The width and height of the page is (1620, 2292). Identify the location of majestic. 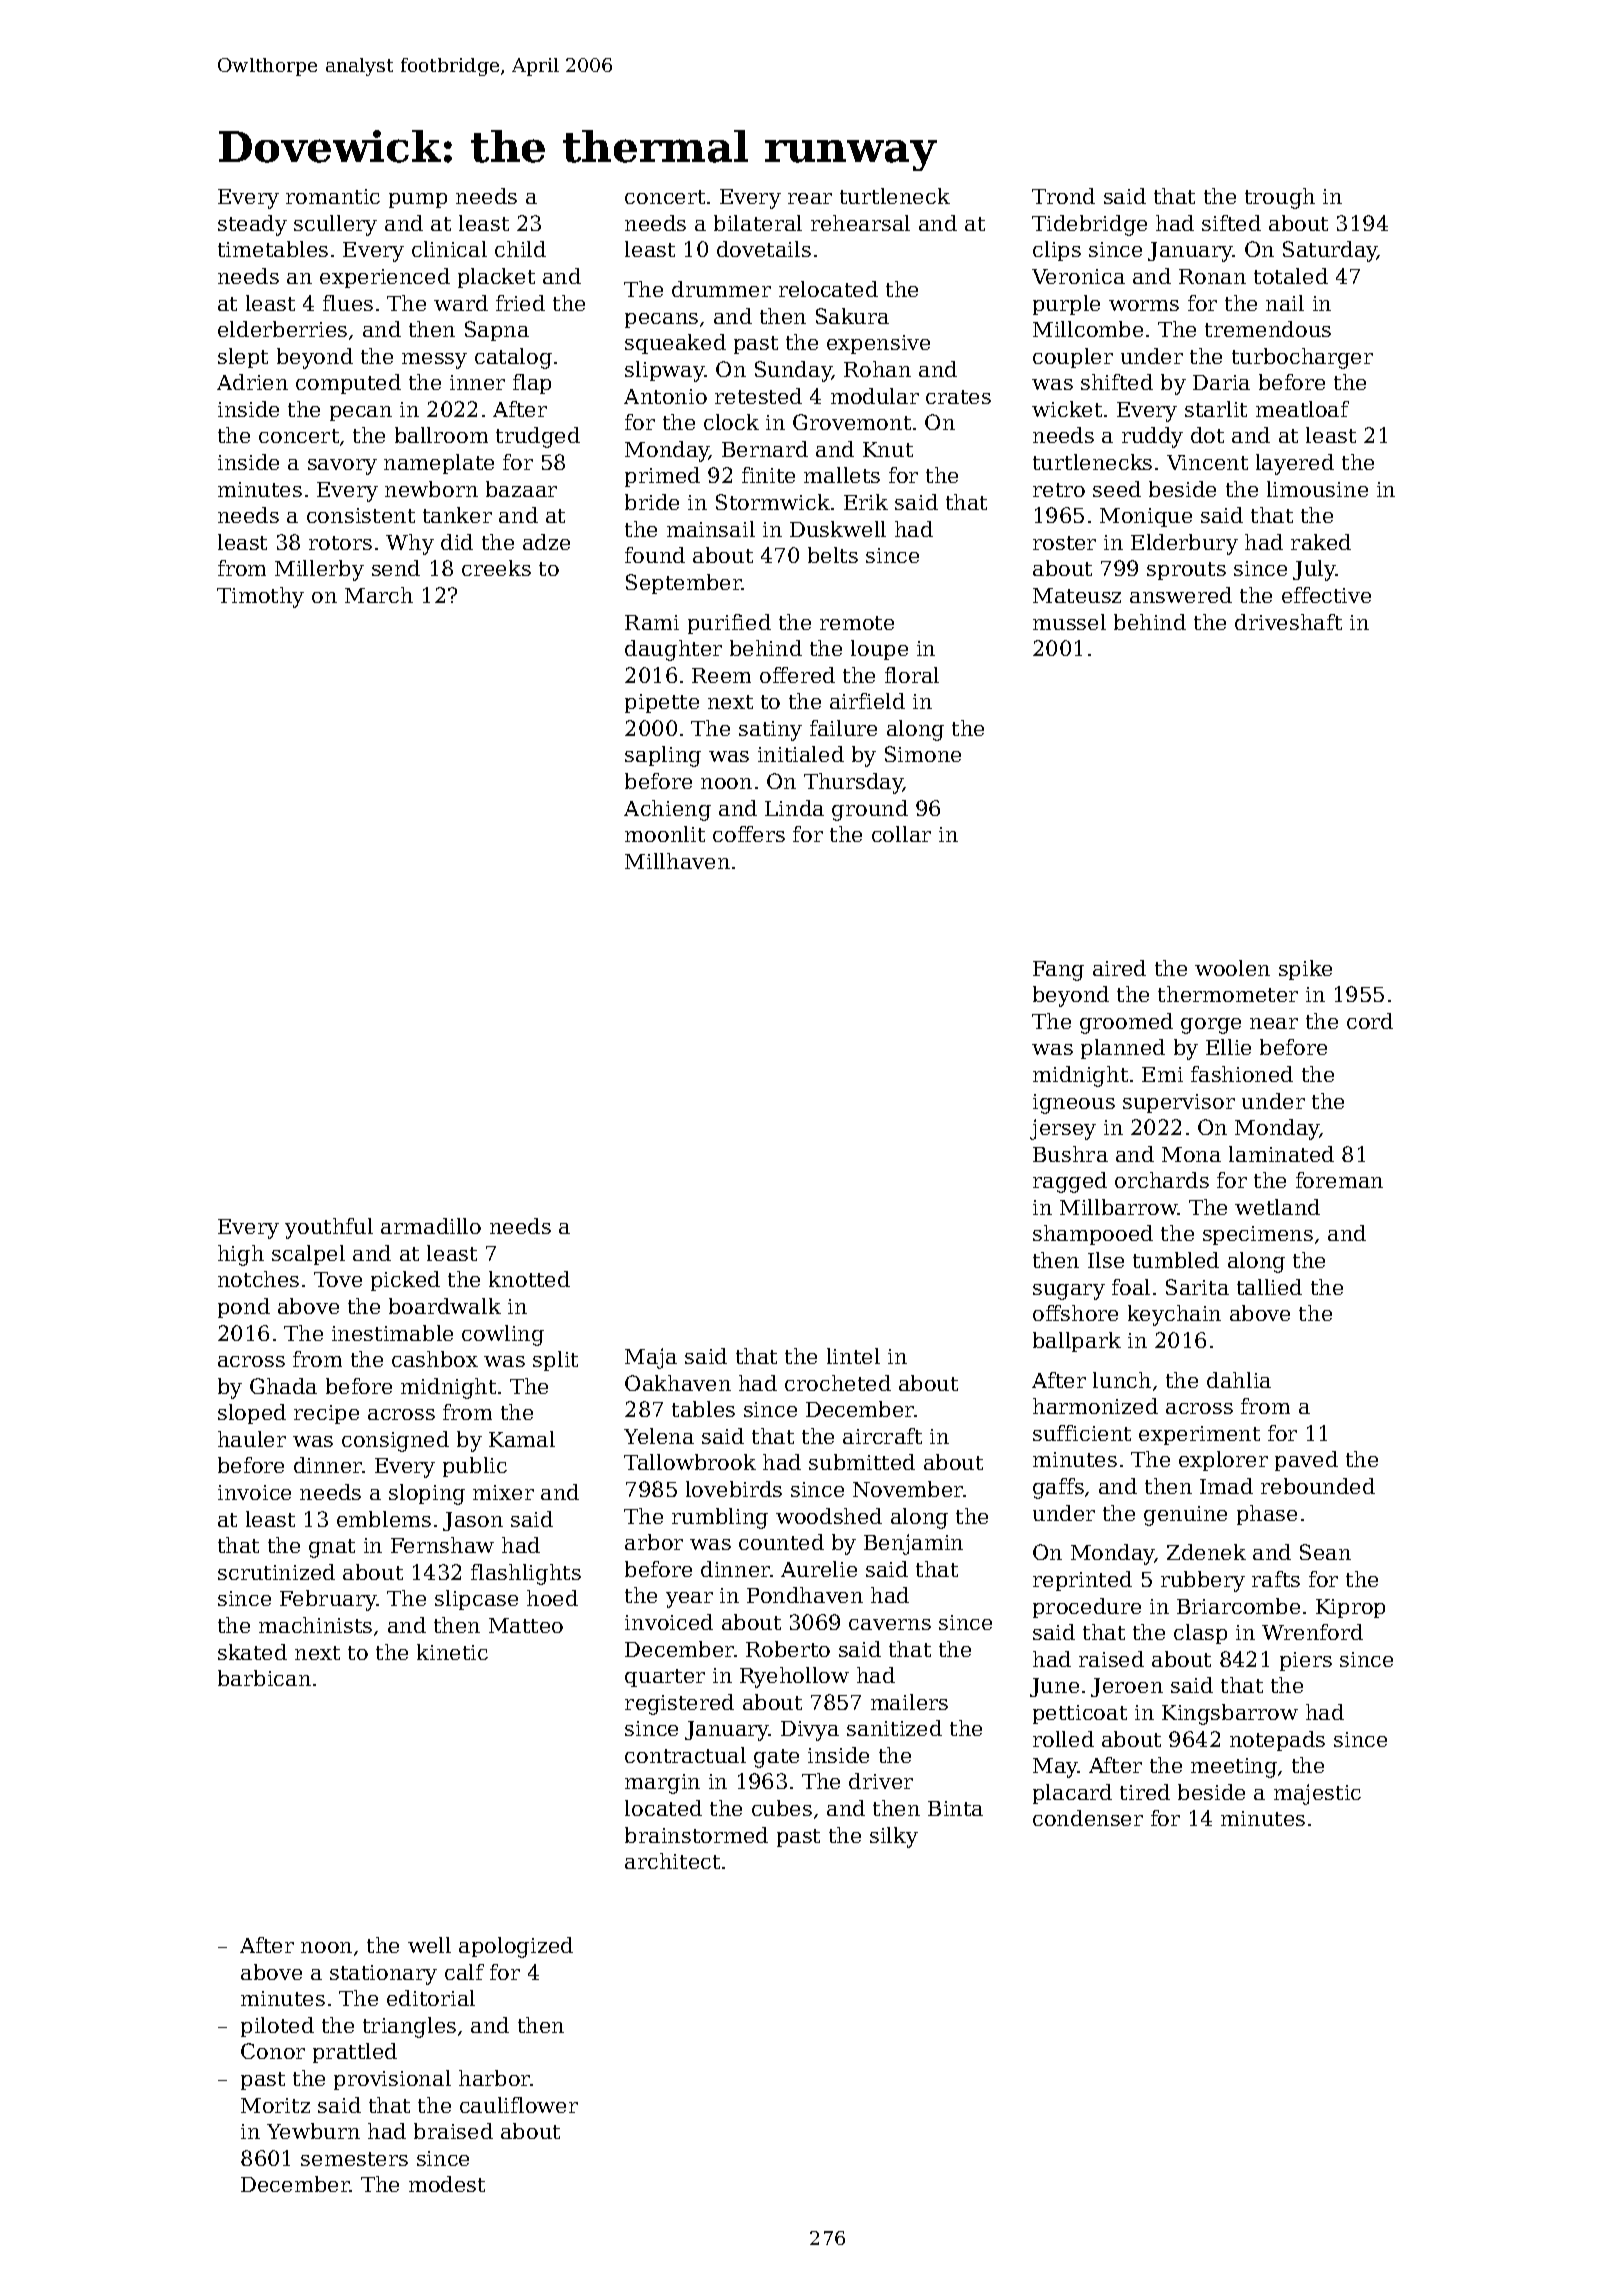
(1317, 1794).
